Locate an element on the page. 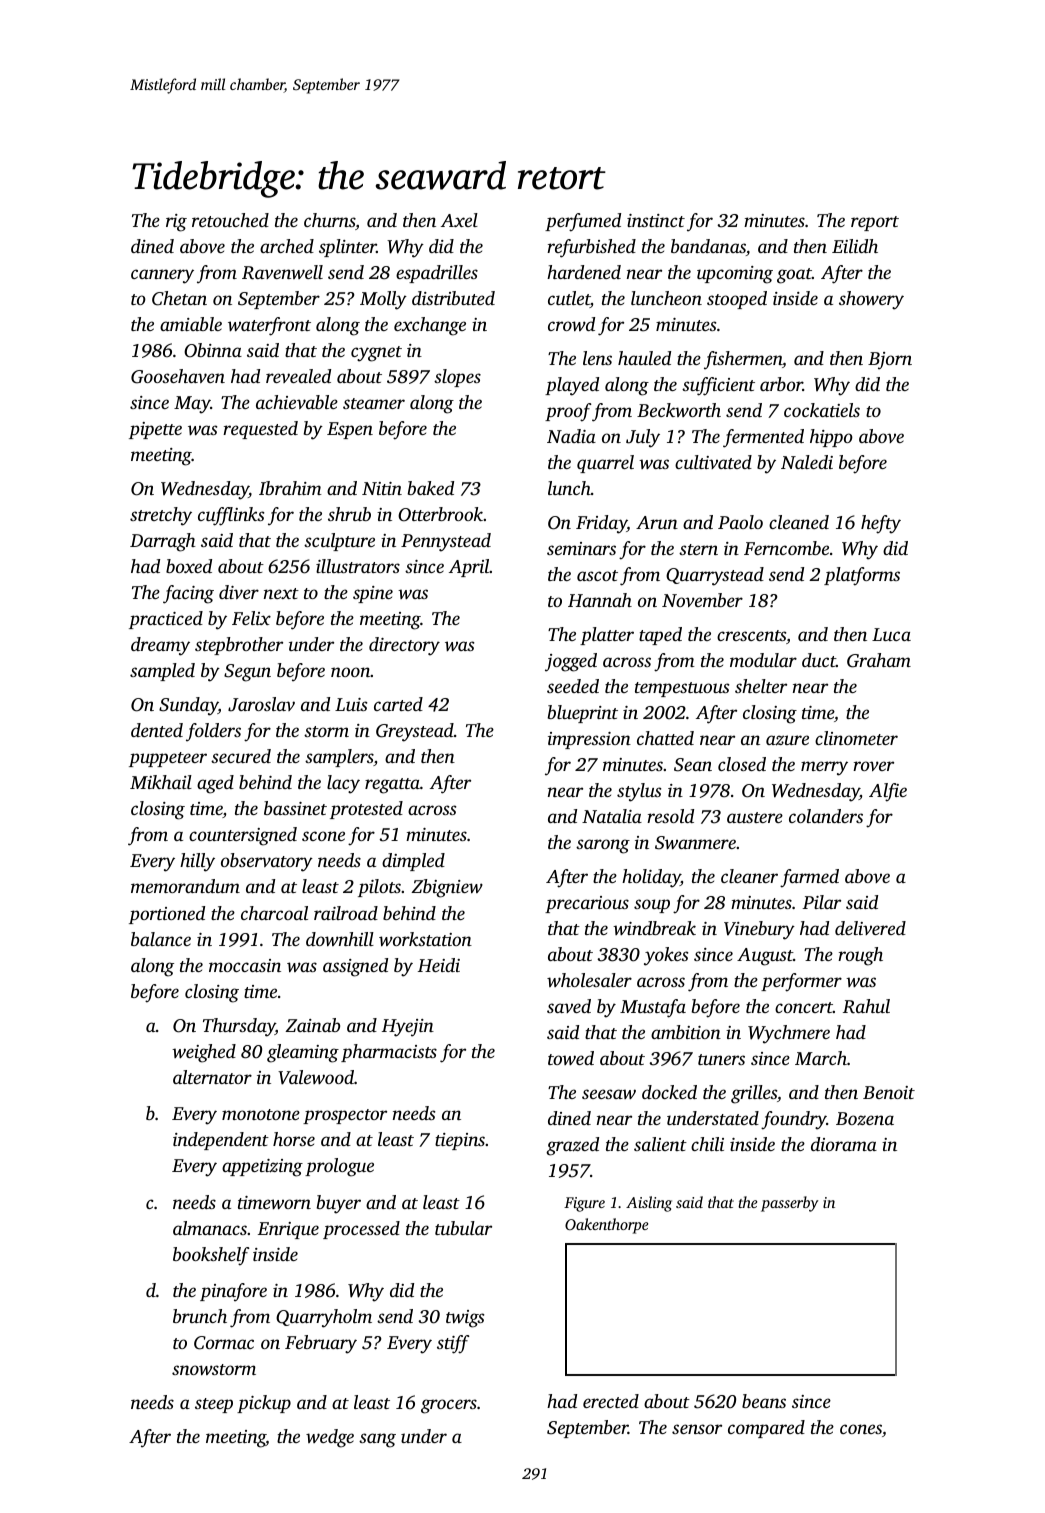  Espen is located at coordinates (350, 430).
